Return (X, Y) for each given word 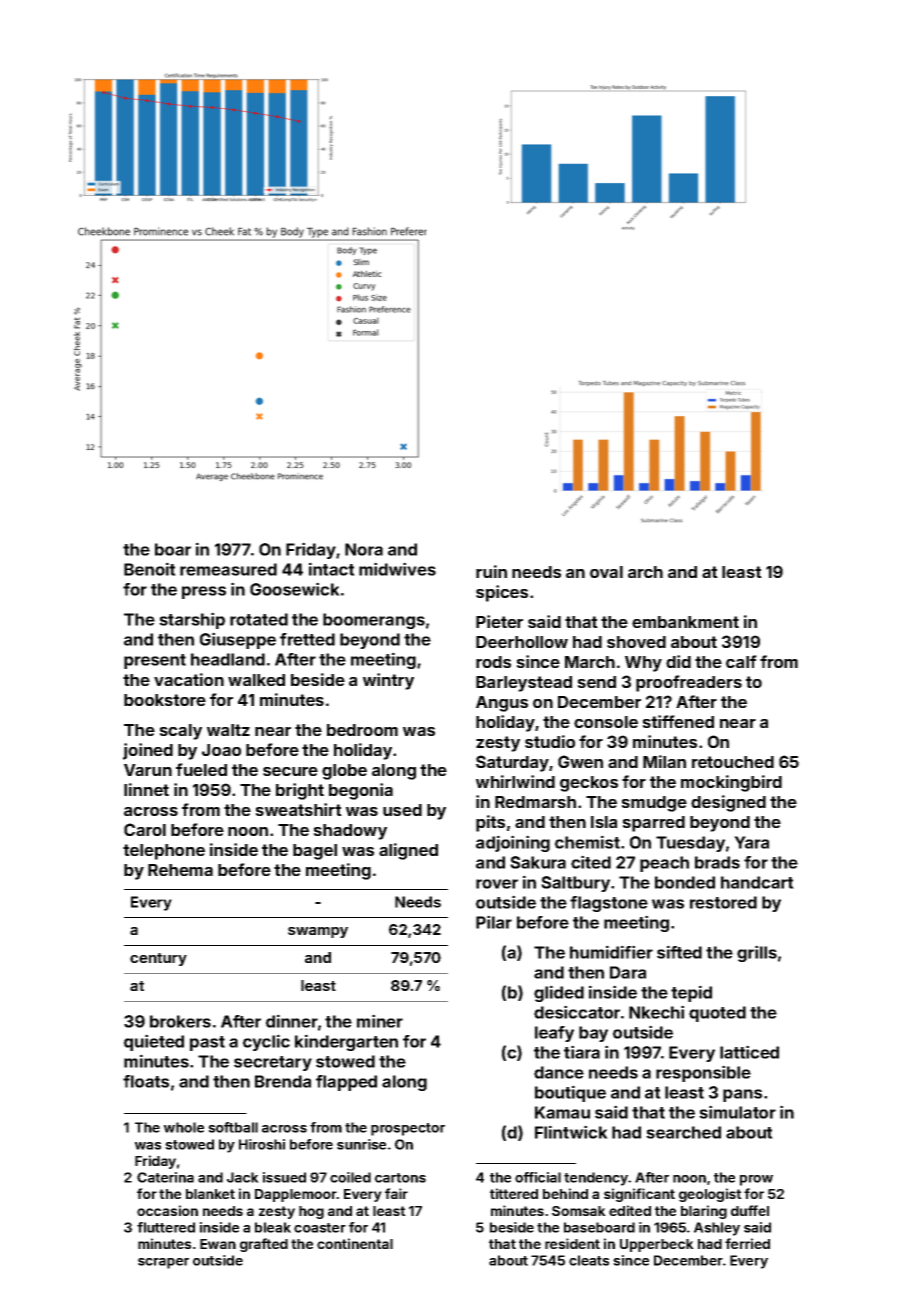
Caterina (165, 1177)
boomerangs (374, 621)
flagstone (609, 904)
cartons (400, 1178)
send (596, 682)
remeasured (228, 569)
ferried (747, 1243)
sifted (679, 952)
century (158, 959)
